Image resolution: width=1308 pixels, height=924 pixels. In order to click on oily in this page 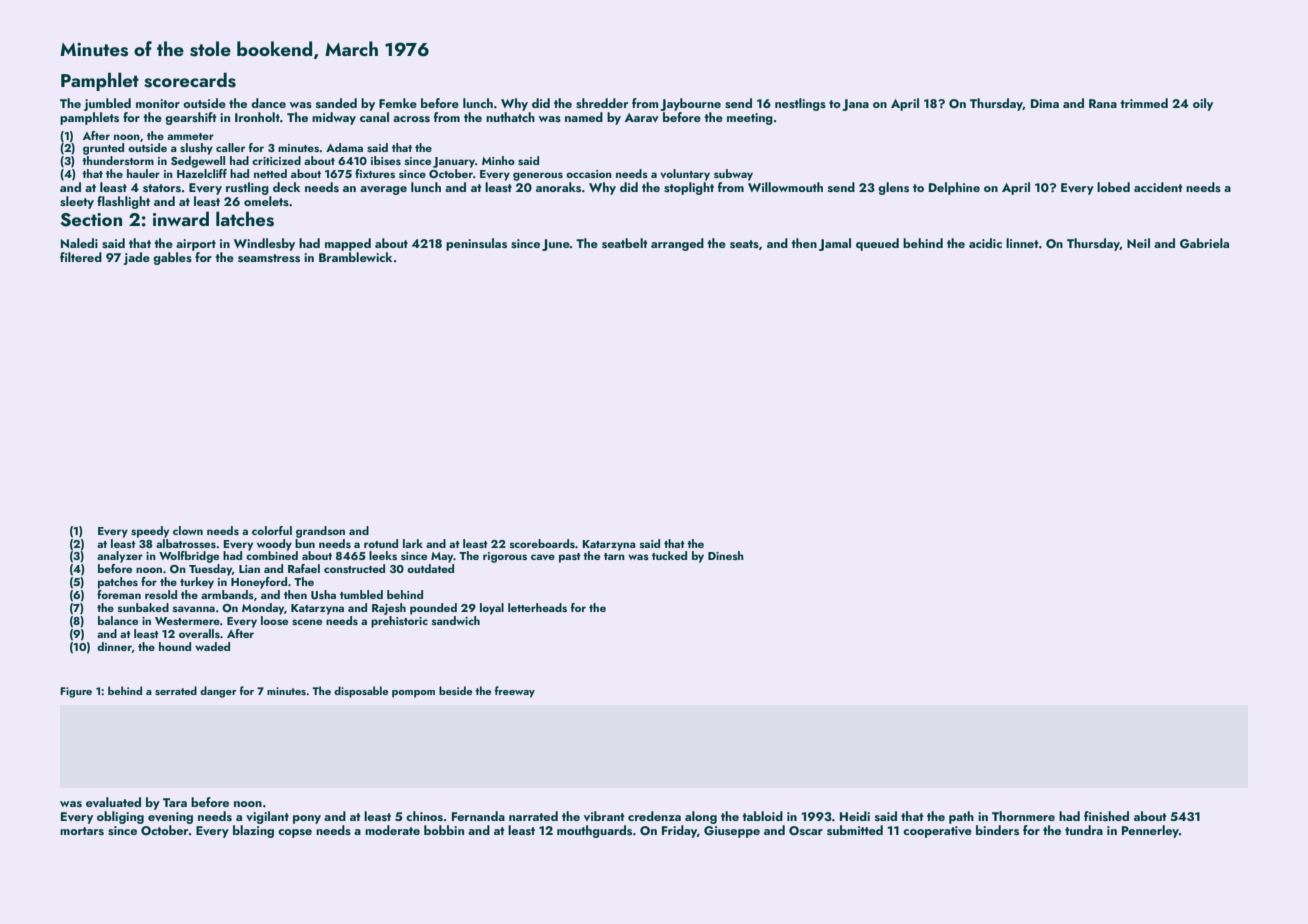, I will do `click(1203, 104)`.
